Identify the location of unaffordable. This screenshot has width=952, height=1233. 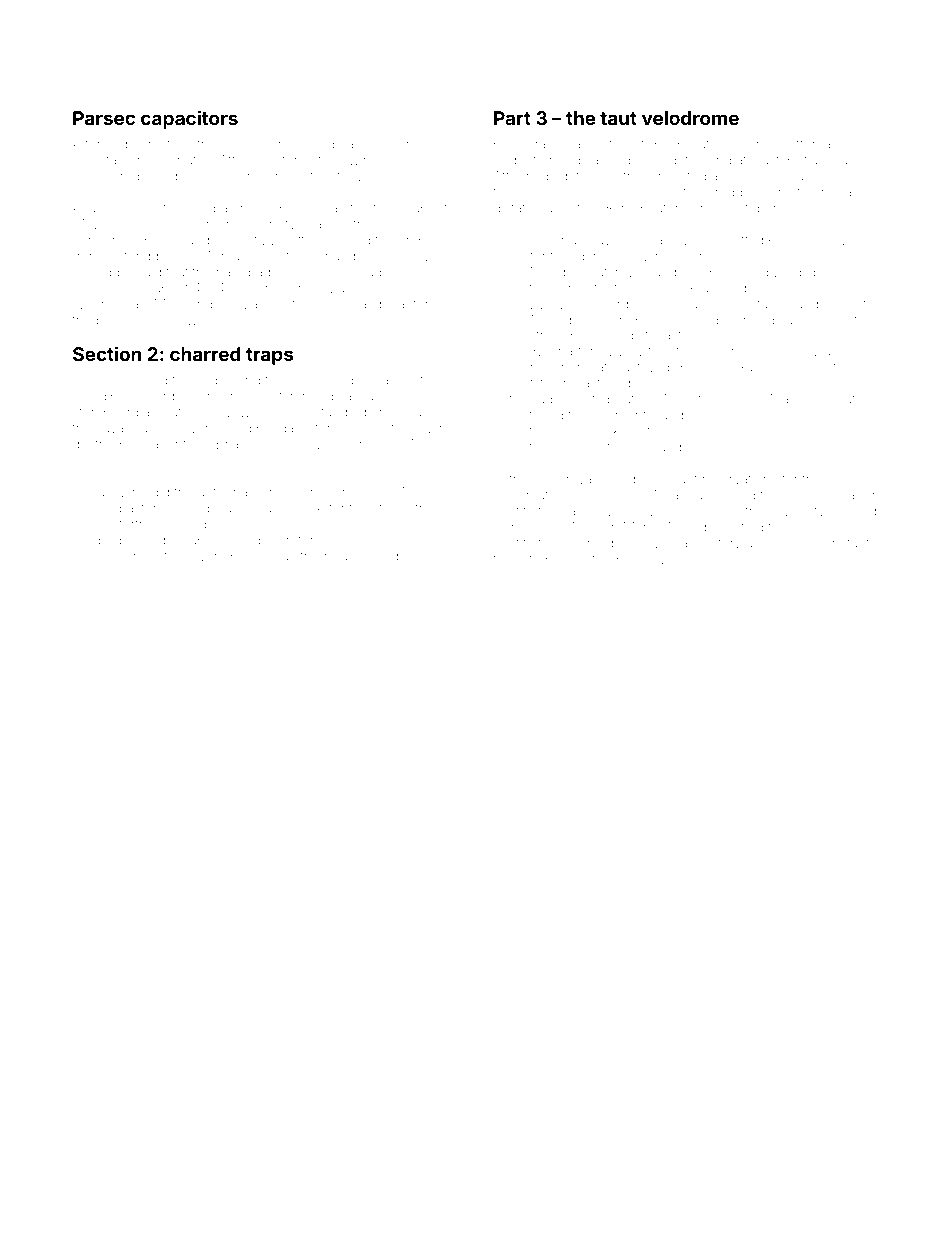
(811, 143).
